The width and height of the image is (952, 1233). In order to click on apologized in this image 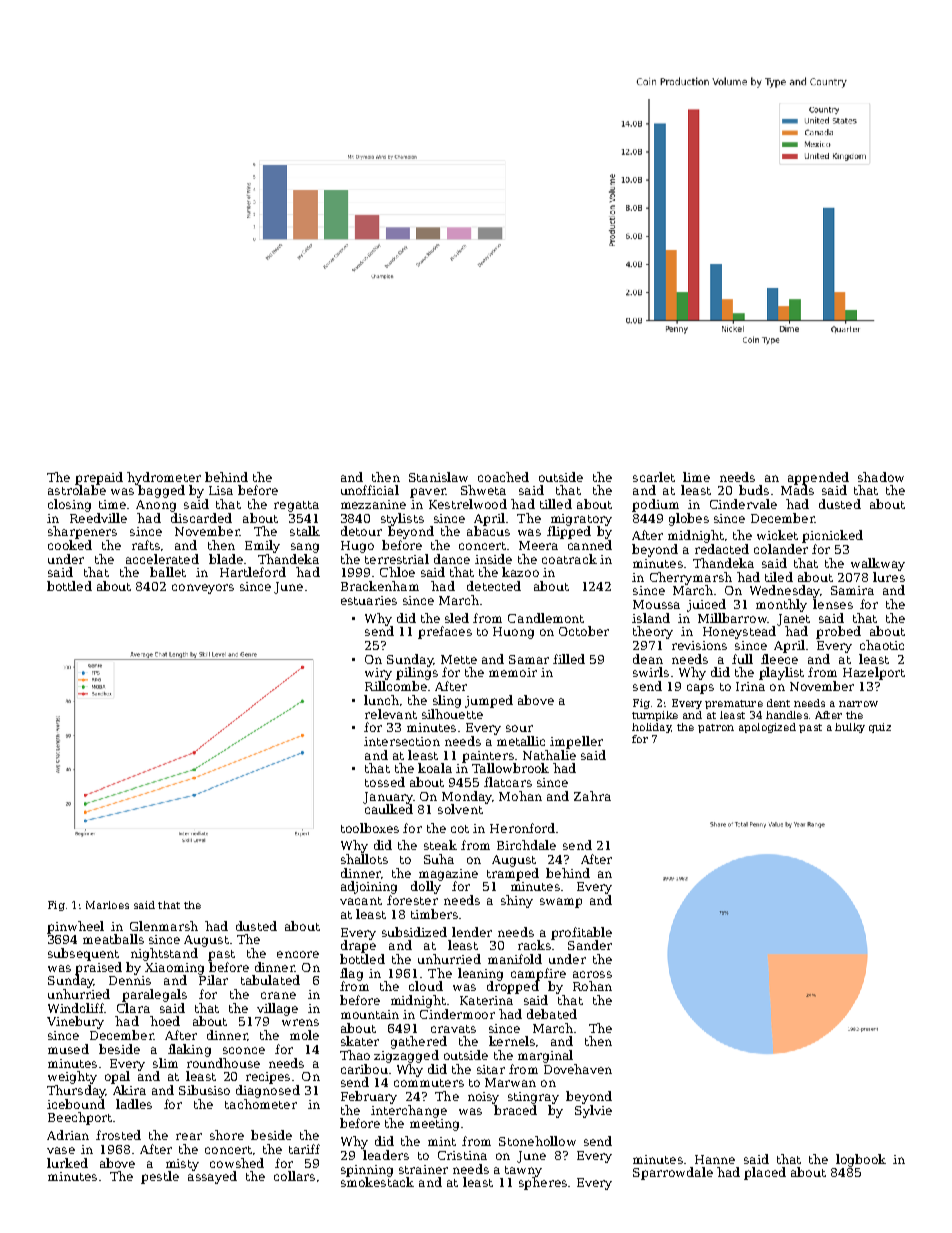, I will do `click(767, 728)`.
